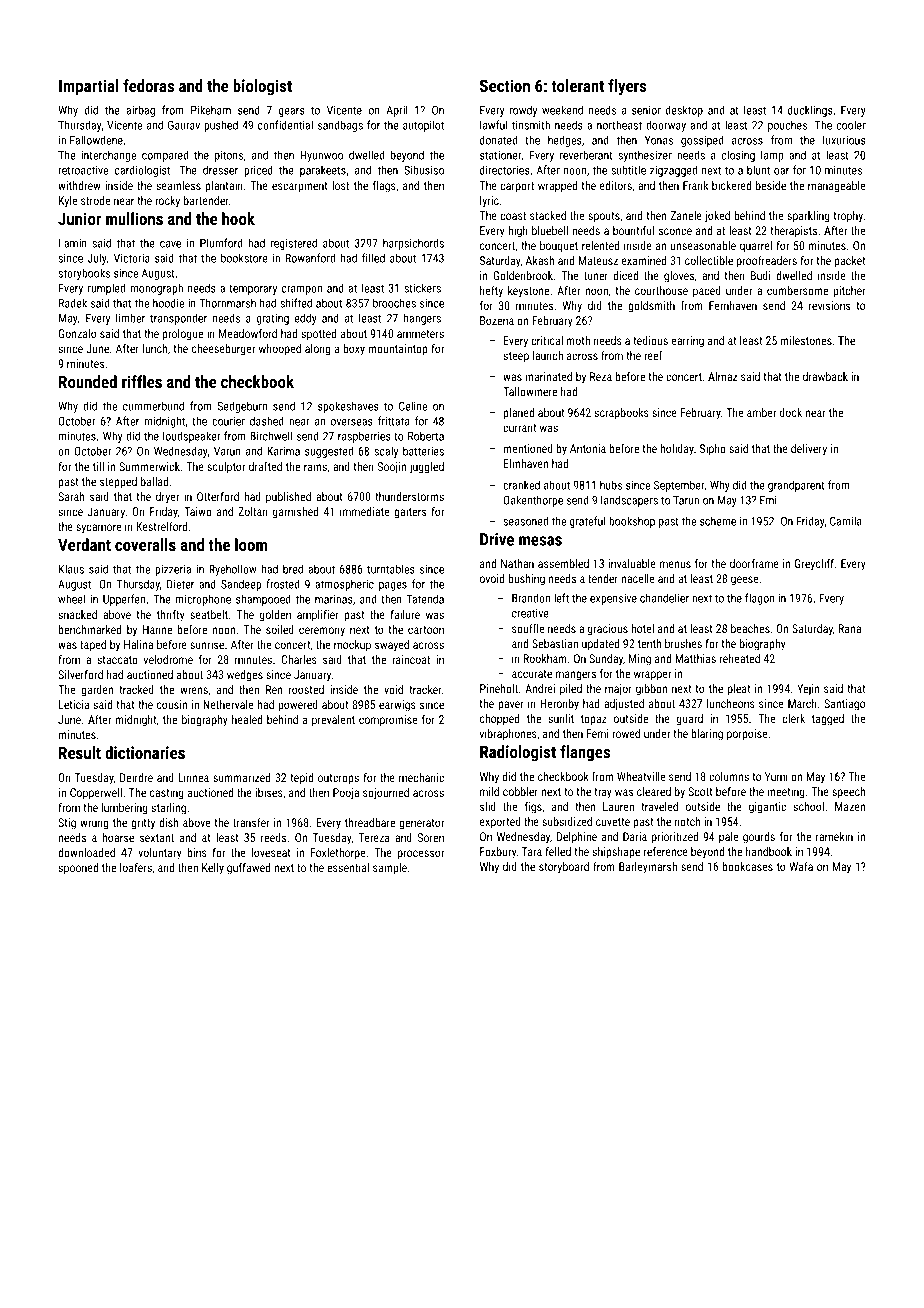 The width and height of the page is (924, 1308). What do you see at coordinates (748, 866) in the page?
I see `bookcases` at bounding box center [748, 866].
